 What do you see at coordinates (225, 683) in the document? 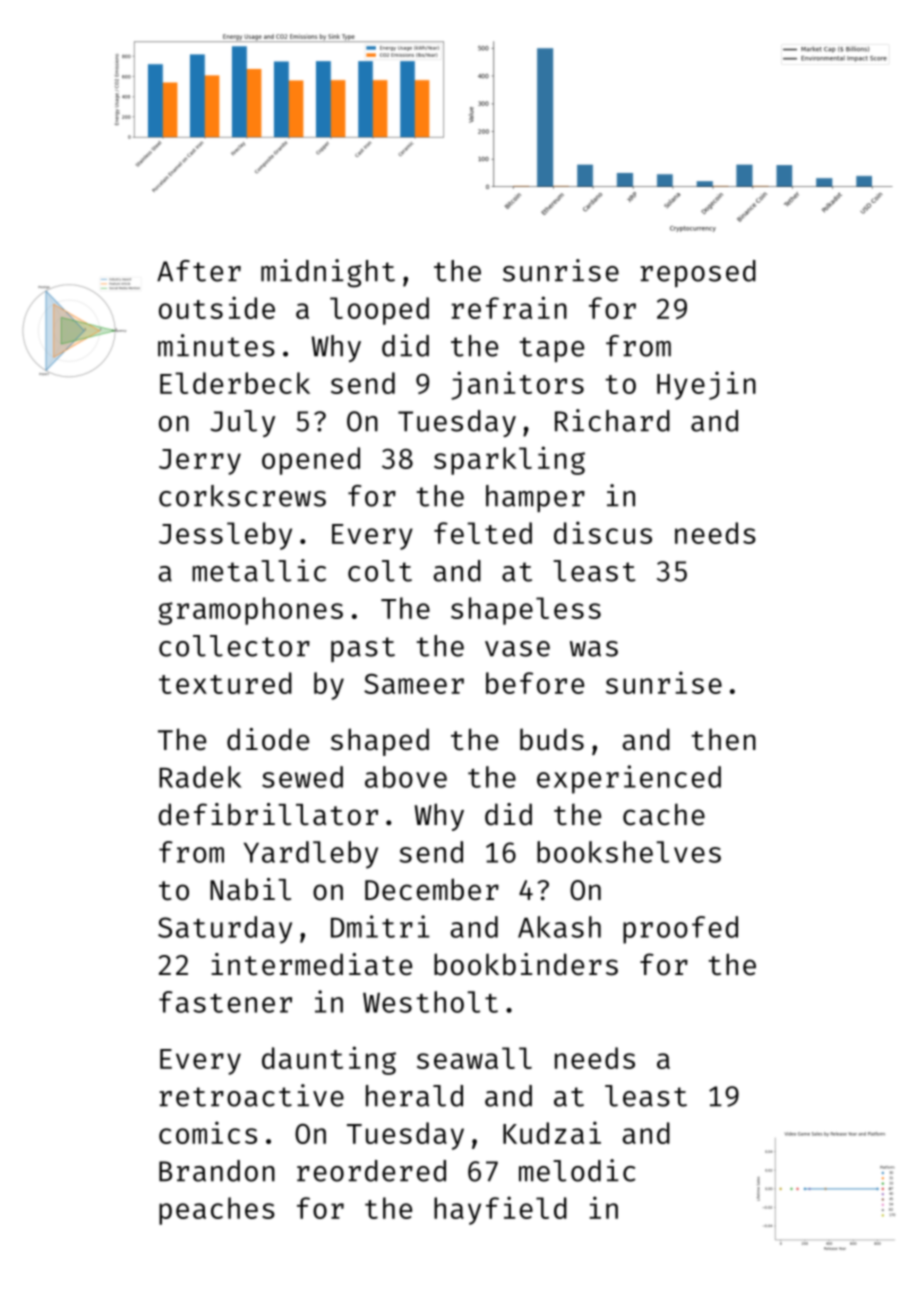
I see `textured` at bounding box center [225, 683].
